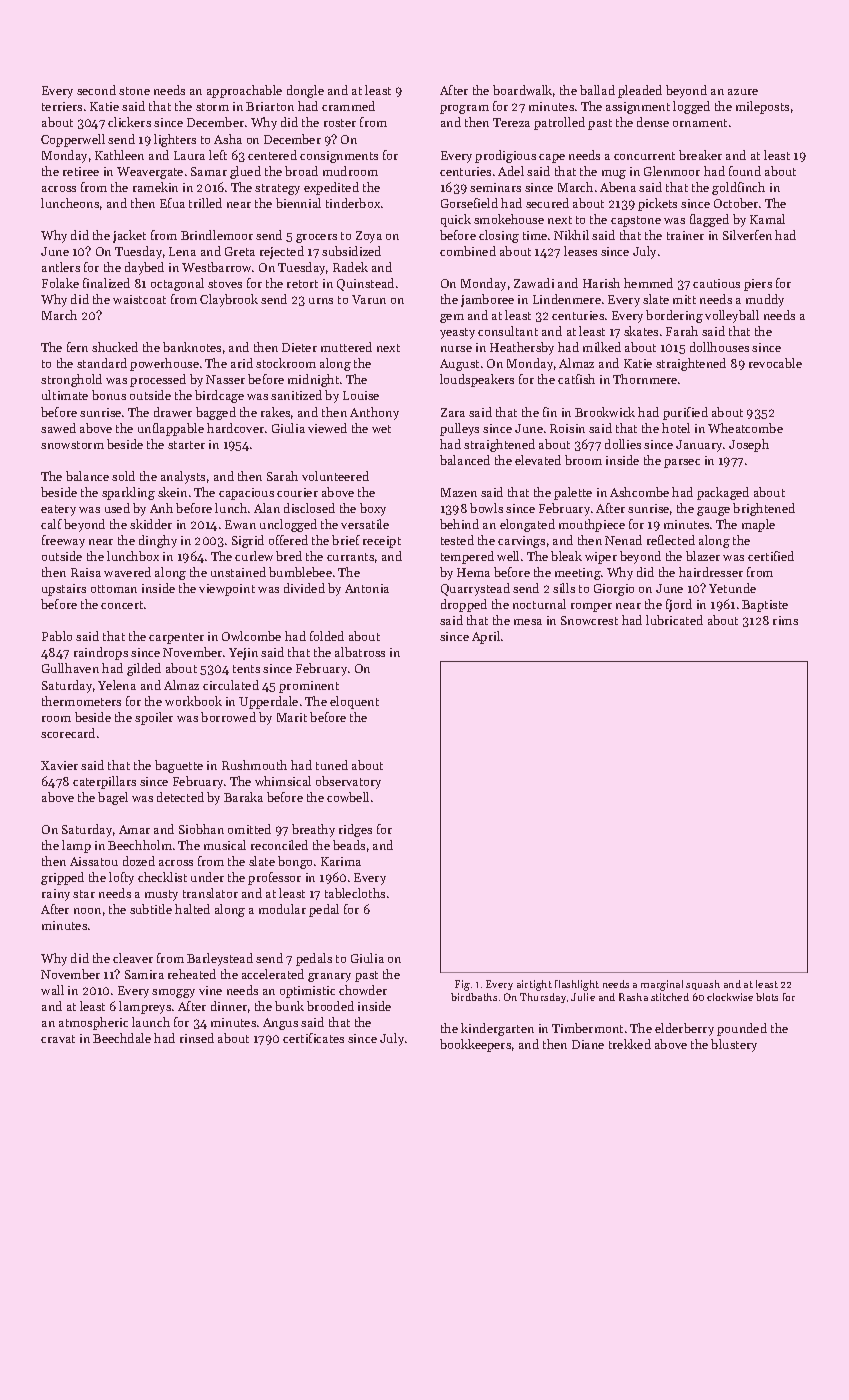 The width and height of the screenshot is (849, 1400). I want to click on program, so click(464, 109).
